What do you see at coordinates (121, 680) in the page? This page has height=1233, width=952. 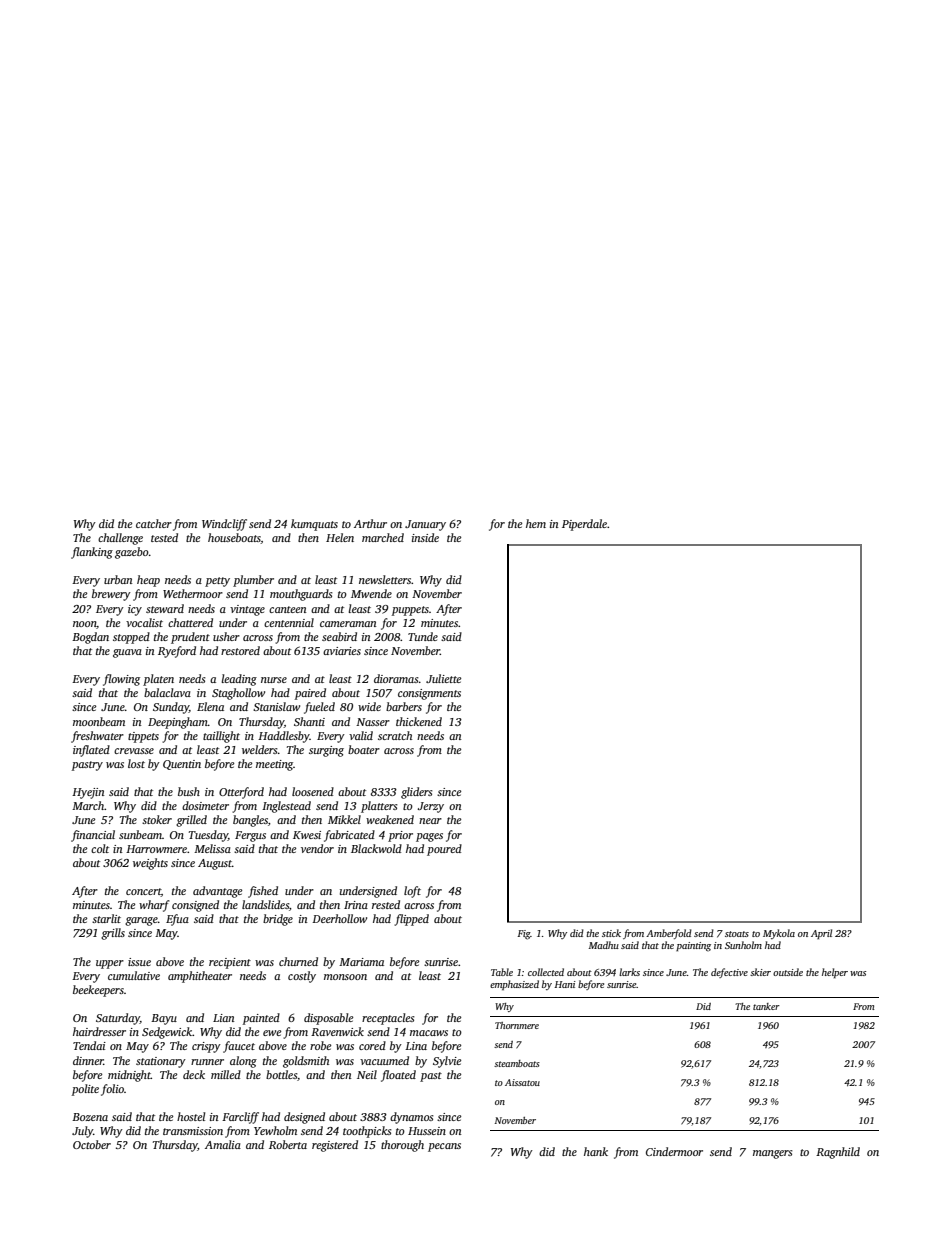 I see `flowing` at bounding box center [121, 680].
